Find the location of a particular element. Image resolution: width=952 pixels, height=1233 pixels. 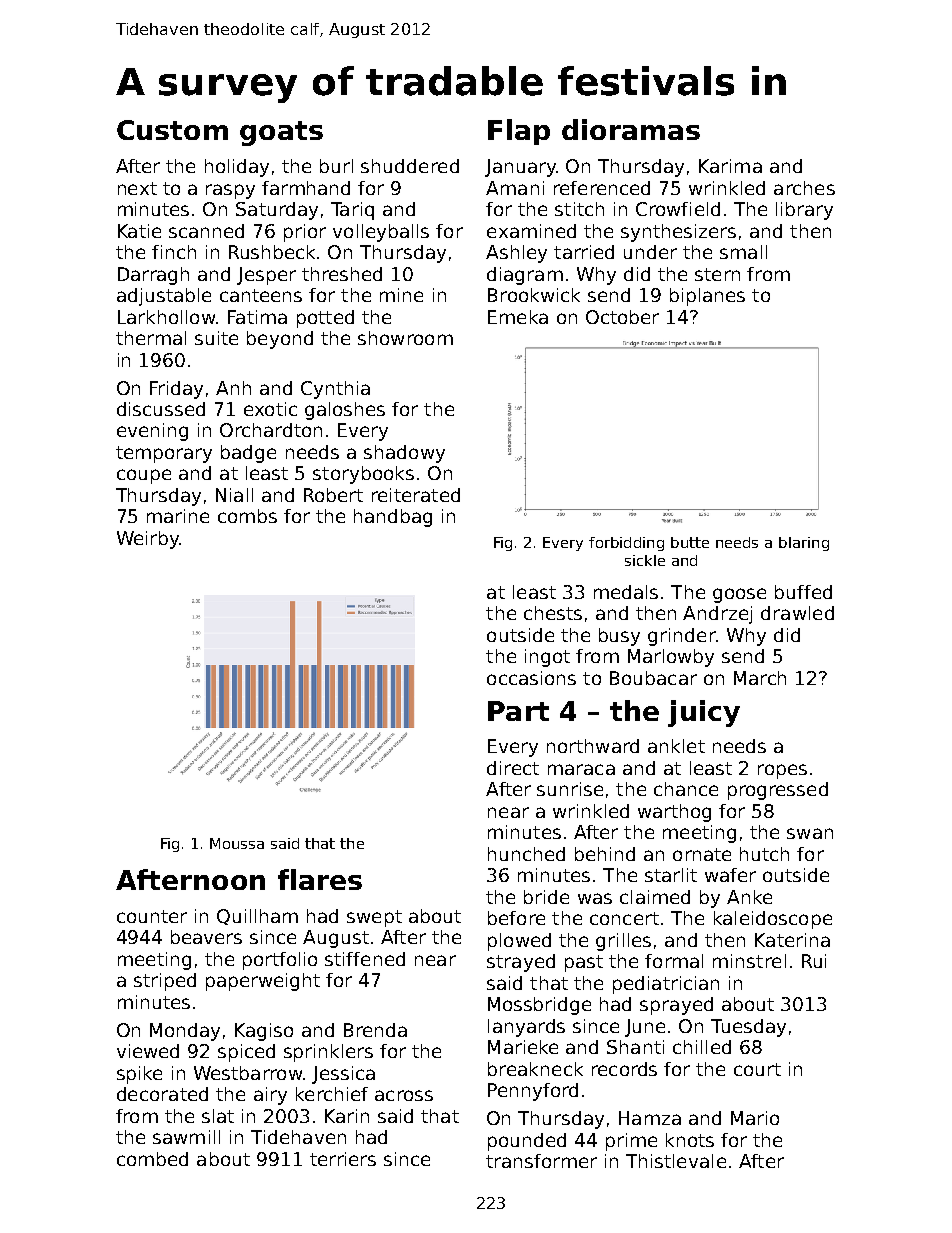

terriers is located at coordinates (343, 1159).
